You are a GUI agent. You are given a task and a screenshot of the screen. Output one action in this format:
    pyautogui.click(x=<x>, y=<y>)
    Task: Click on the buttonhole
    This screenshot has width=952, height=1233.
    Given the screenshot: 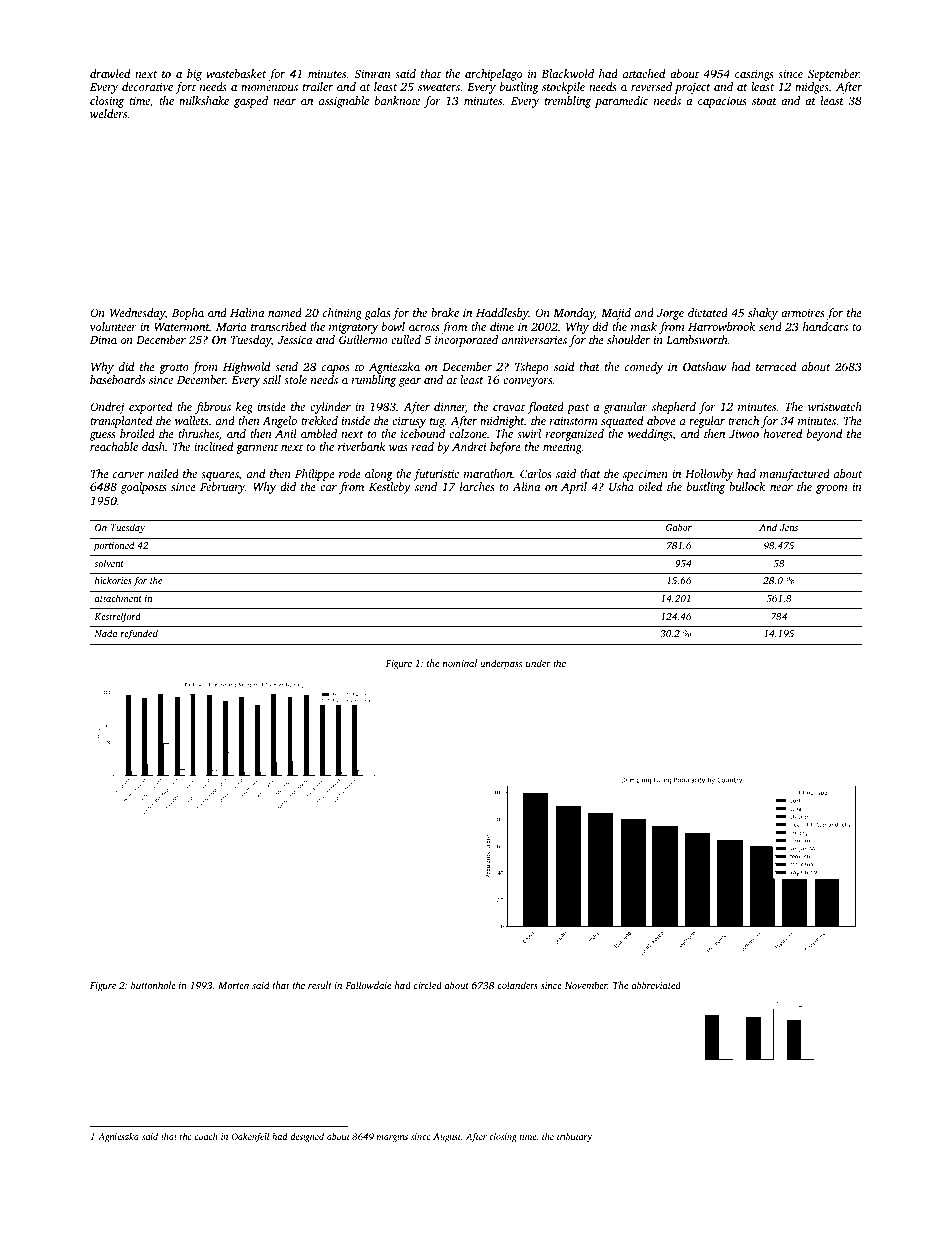 What is the action you would take?
    pyautogui.click(x=153, y=985)
